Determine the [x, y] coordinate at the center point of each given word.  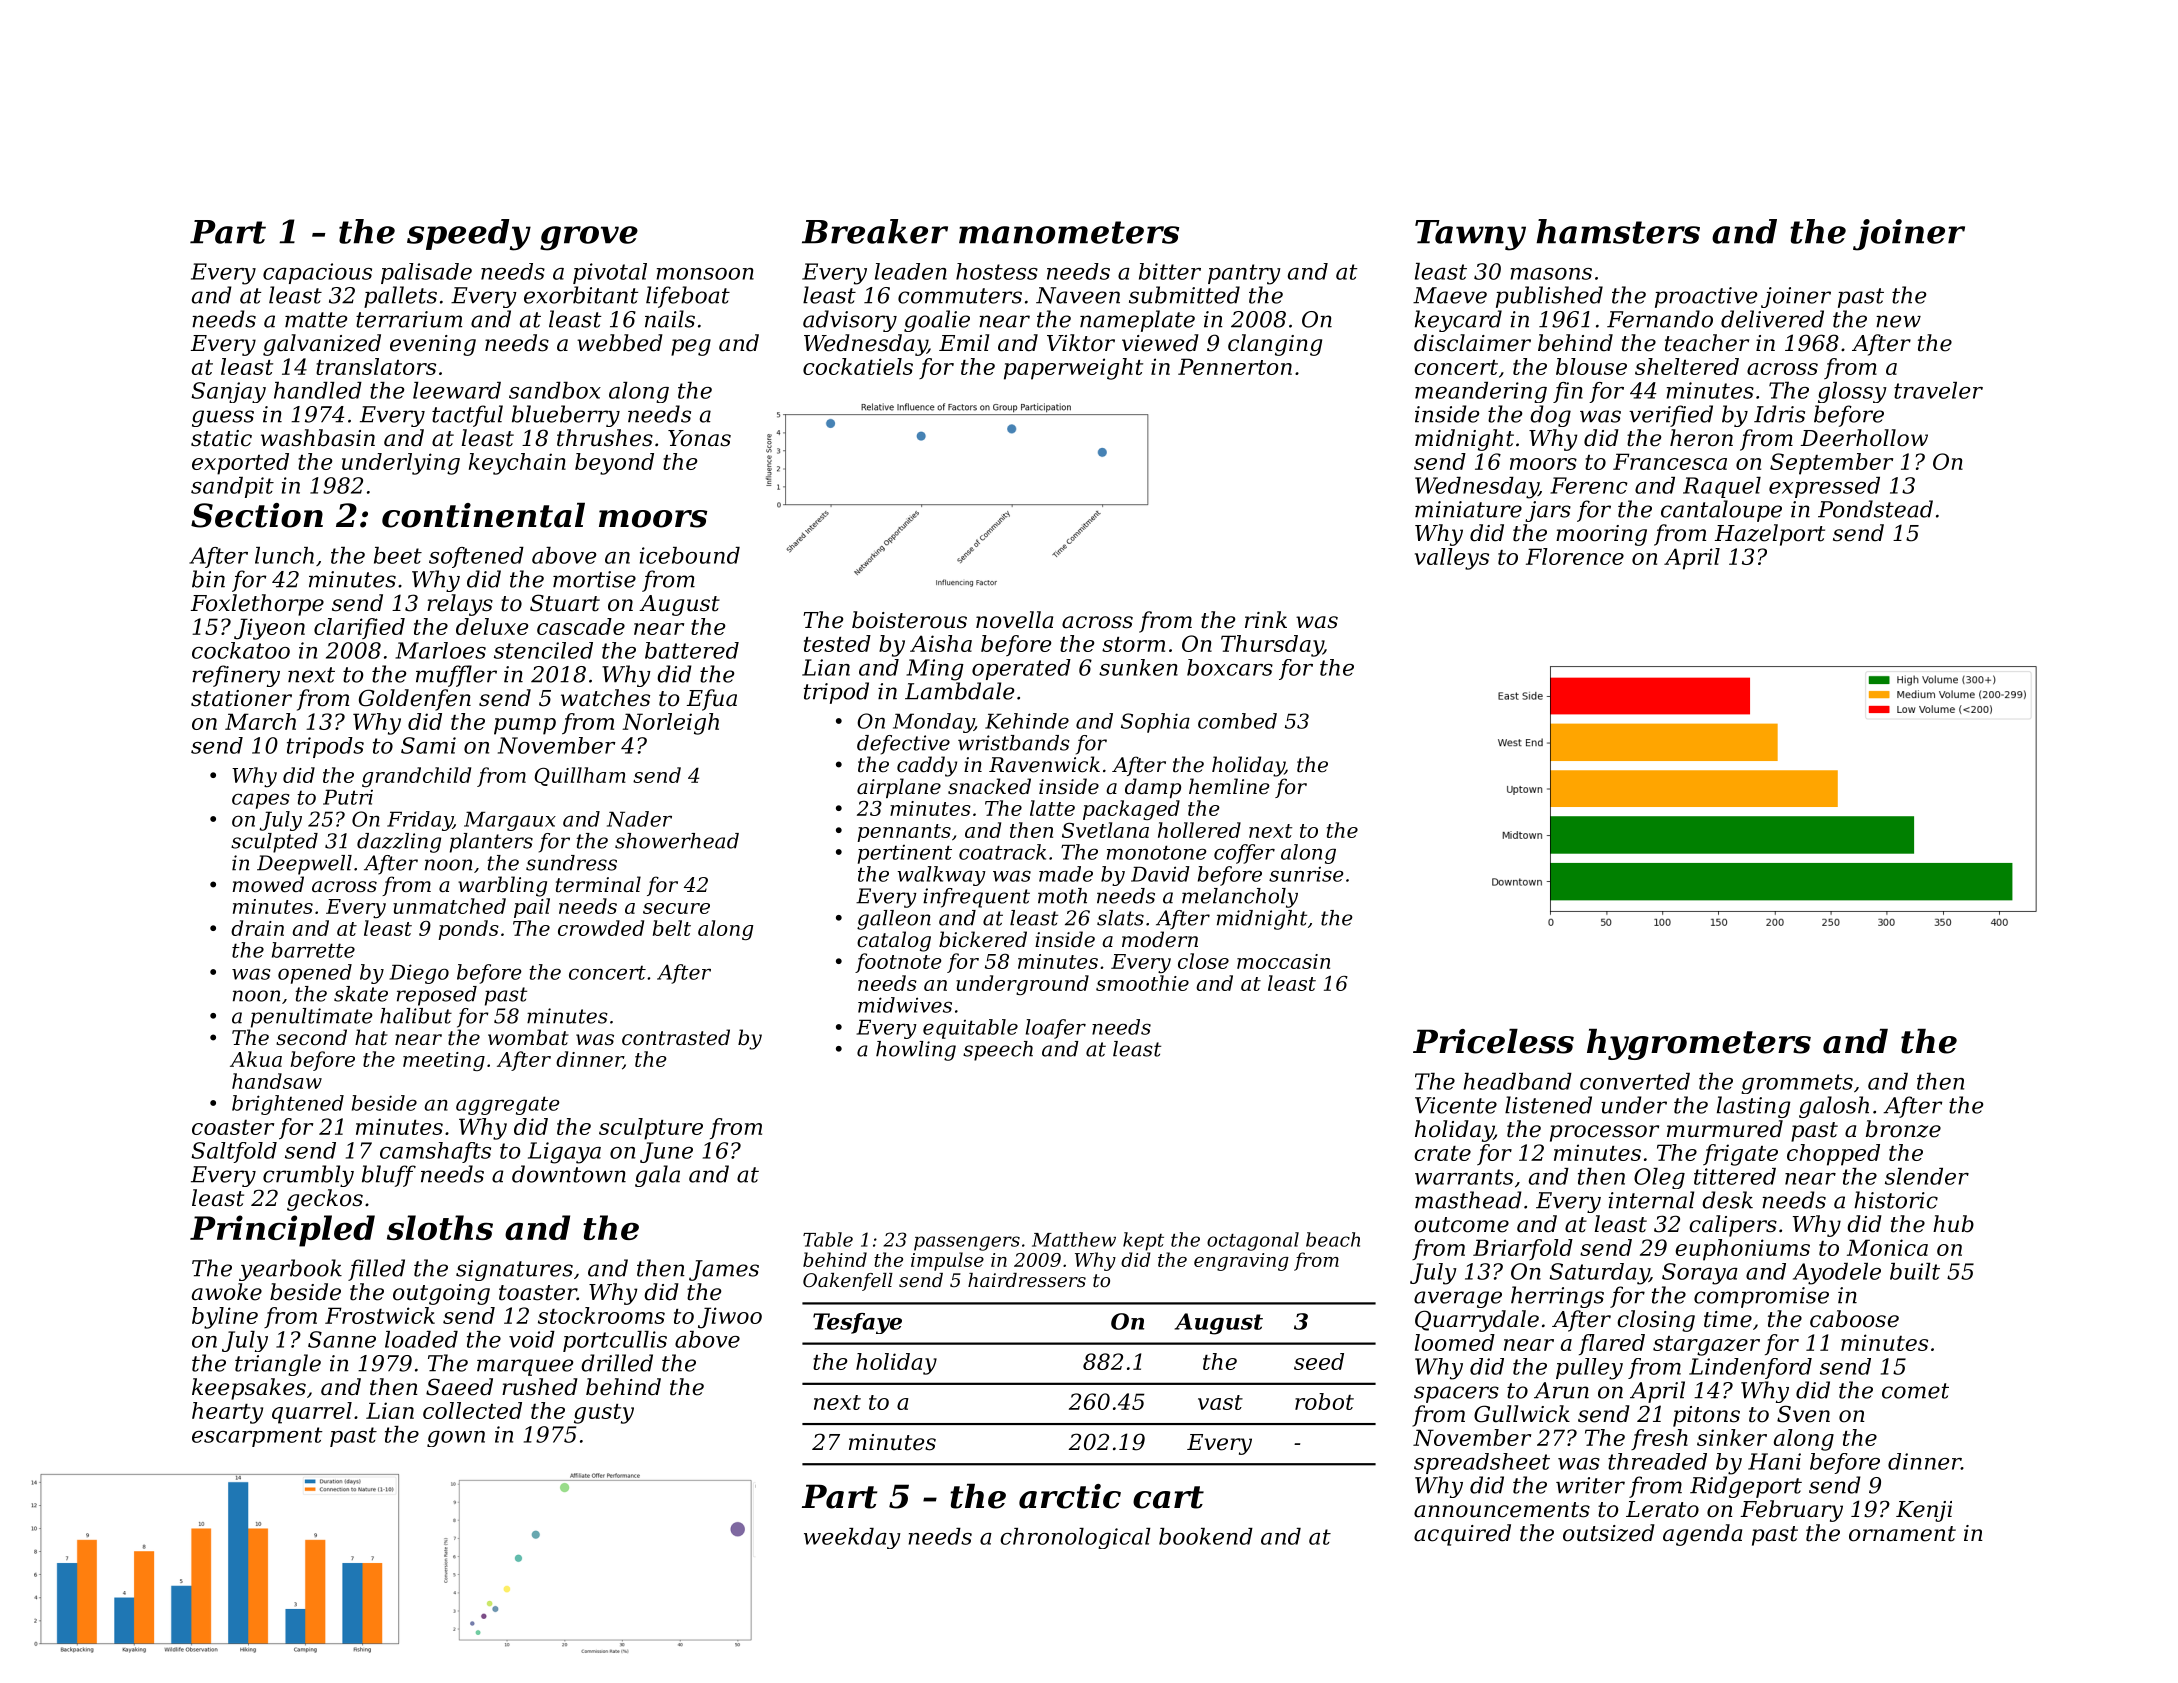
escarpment [257, 1437]
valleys [1452, 559]
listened [1548, 1105]
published [1549, 297]
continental [483, 515]
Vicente [1456, 1105]
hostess [997, 271]
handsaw [277, 1081]
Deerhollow [1864, 438]
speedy [469, 235]
